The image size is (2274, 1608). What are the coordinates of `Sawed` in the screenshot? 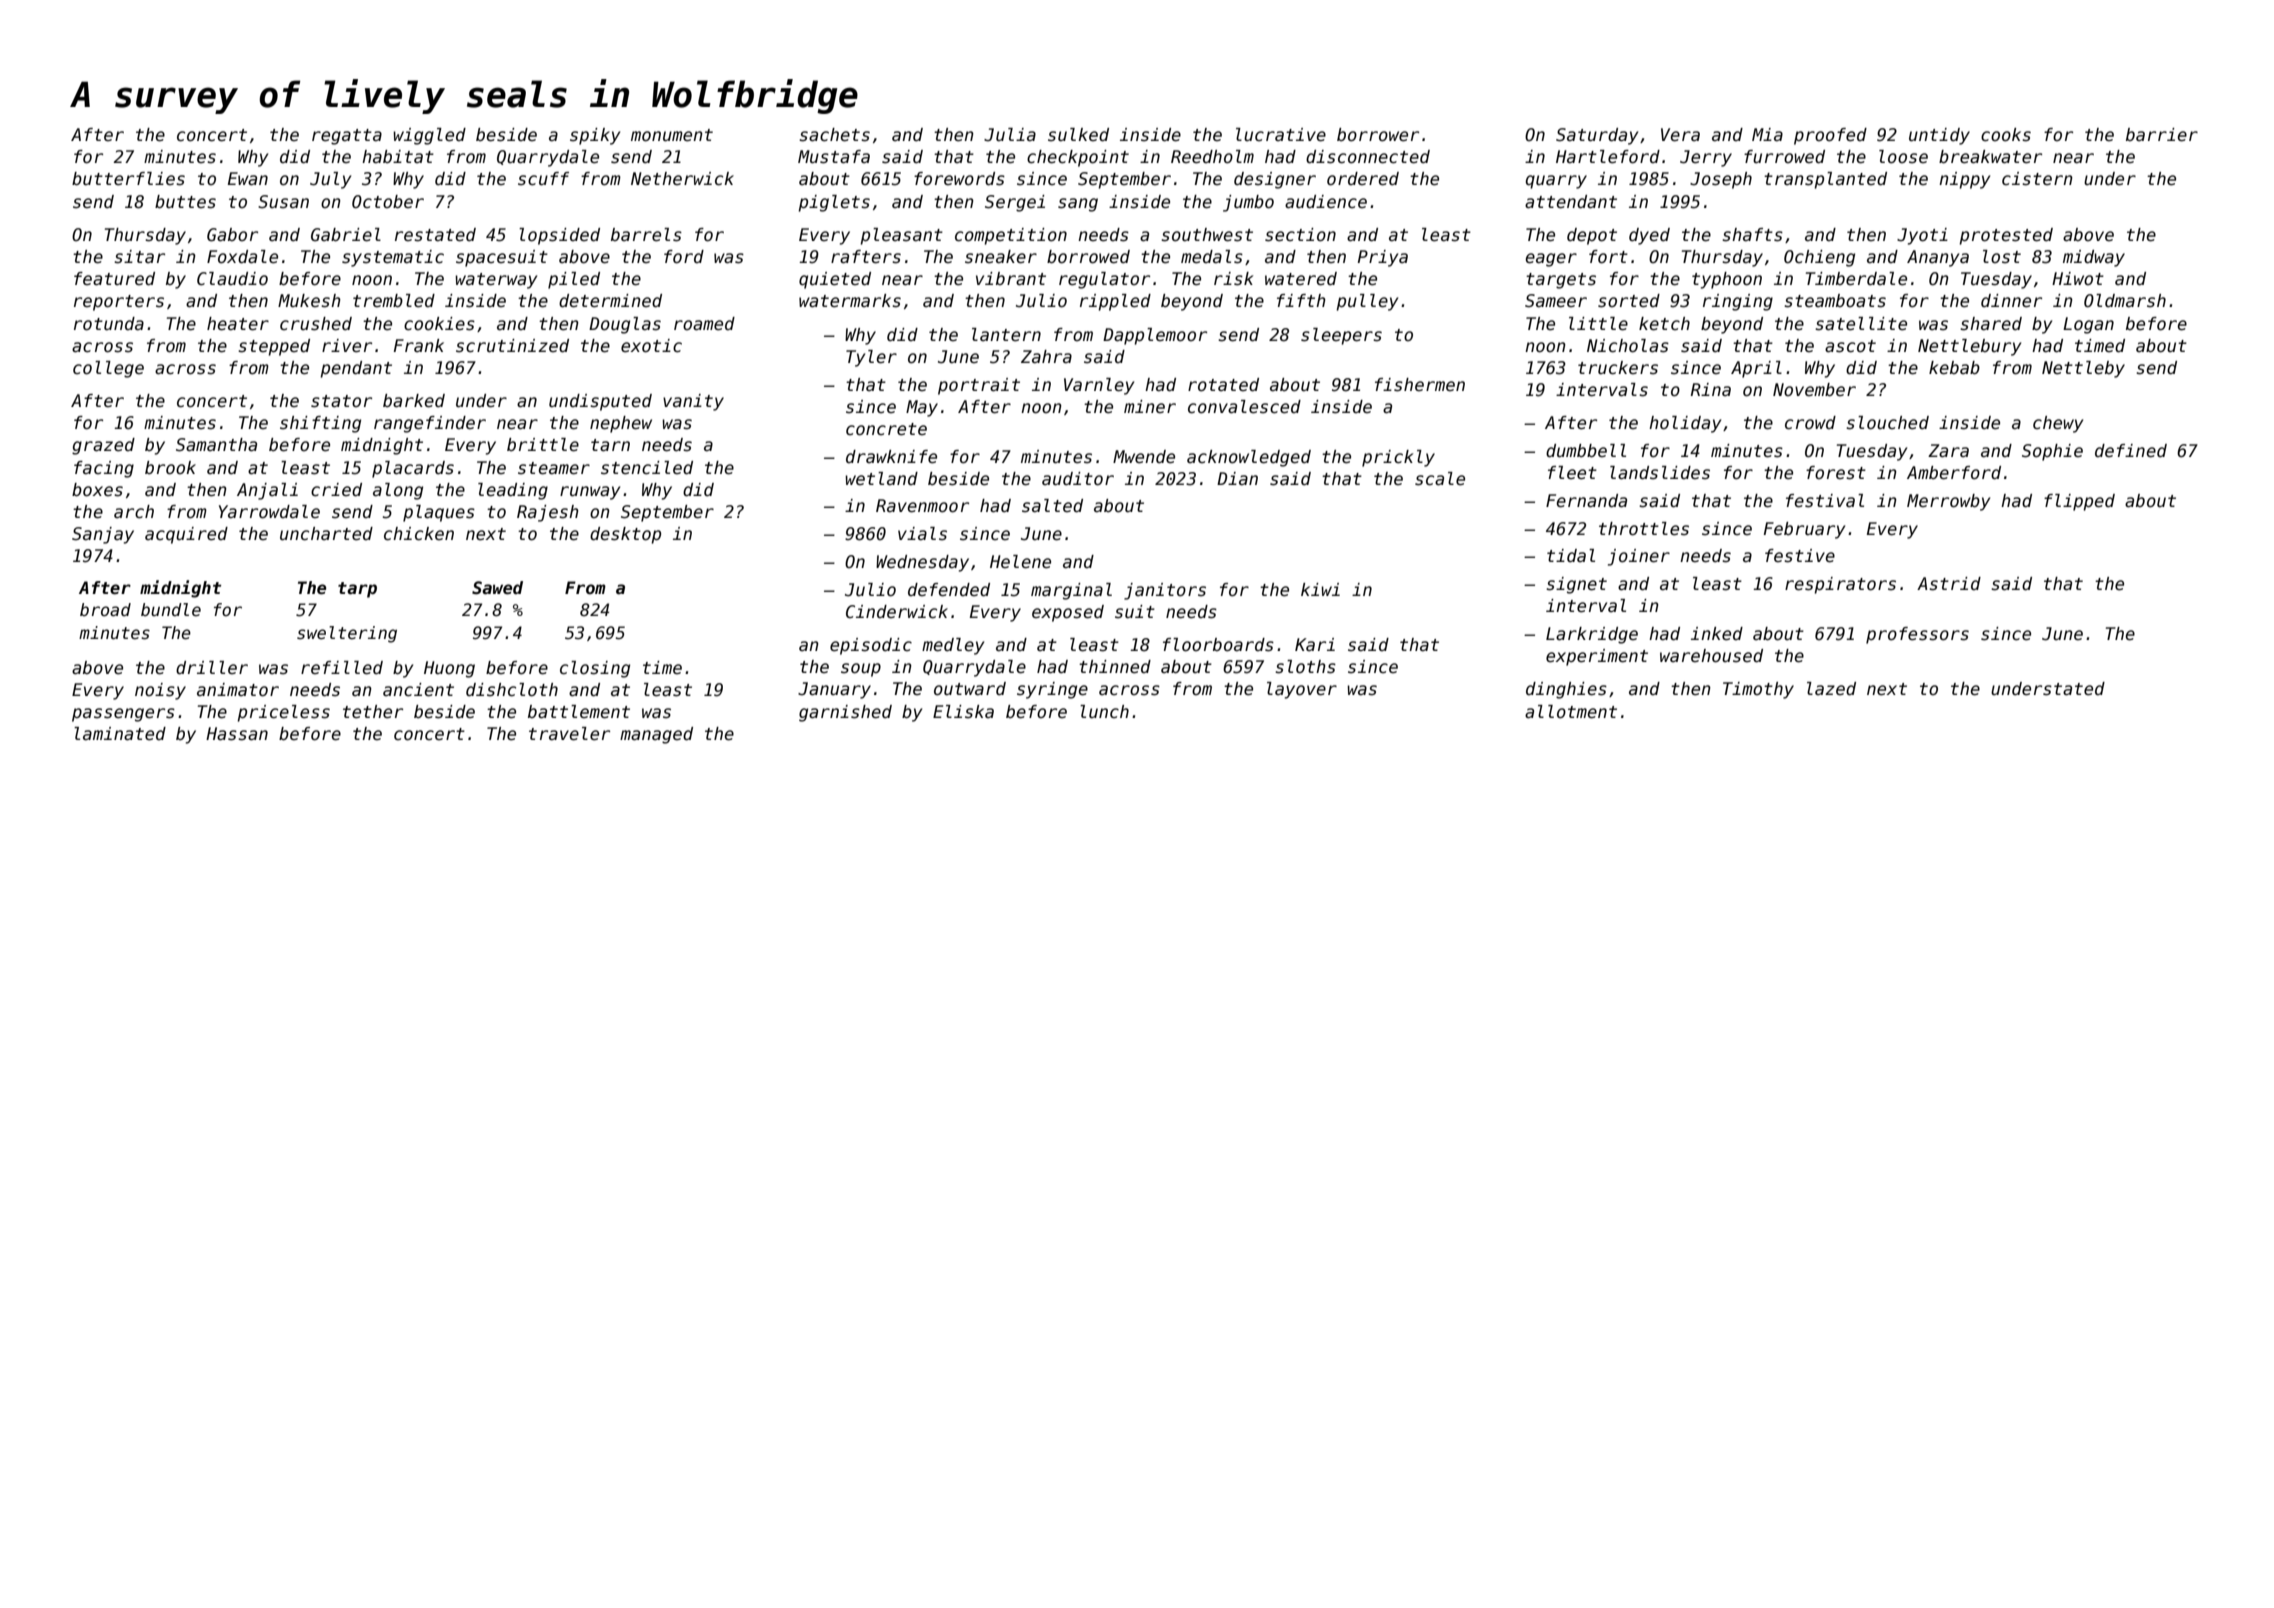 It's located at (497, 588).
